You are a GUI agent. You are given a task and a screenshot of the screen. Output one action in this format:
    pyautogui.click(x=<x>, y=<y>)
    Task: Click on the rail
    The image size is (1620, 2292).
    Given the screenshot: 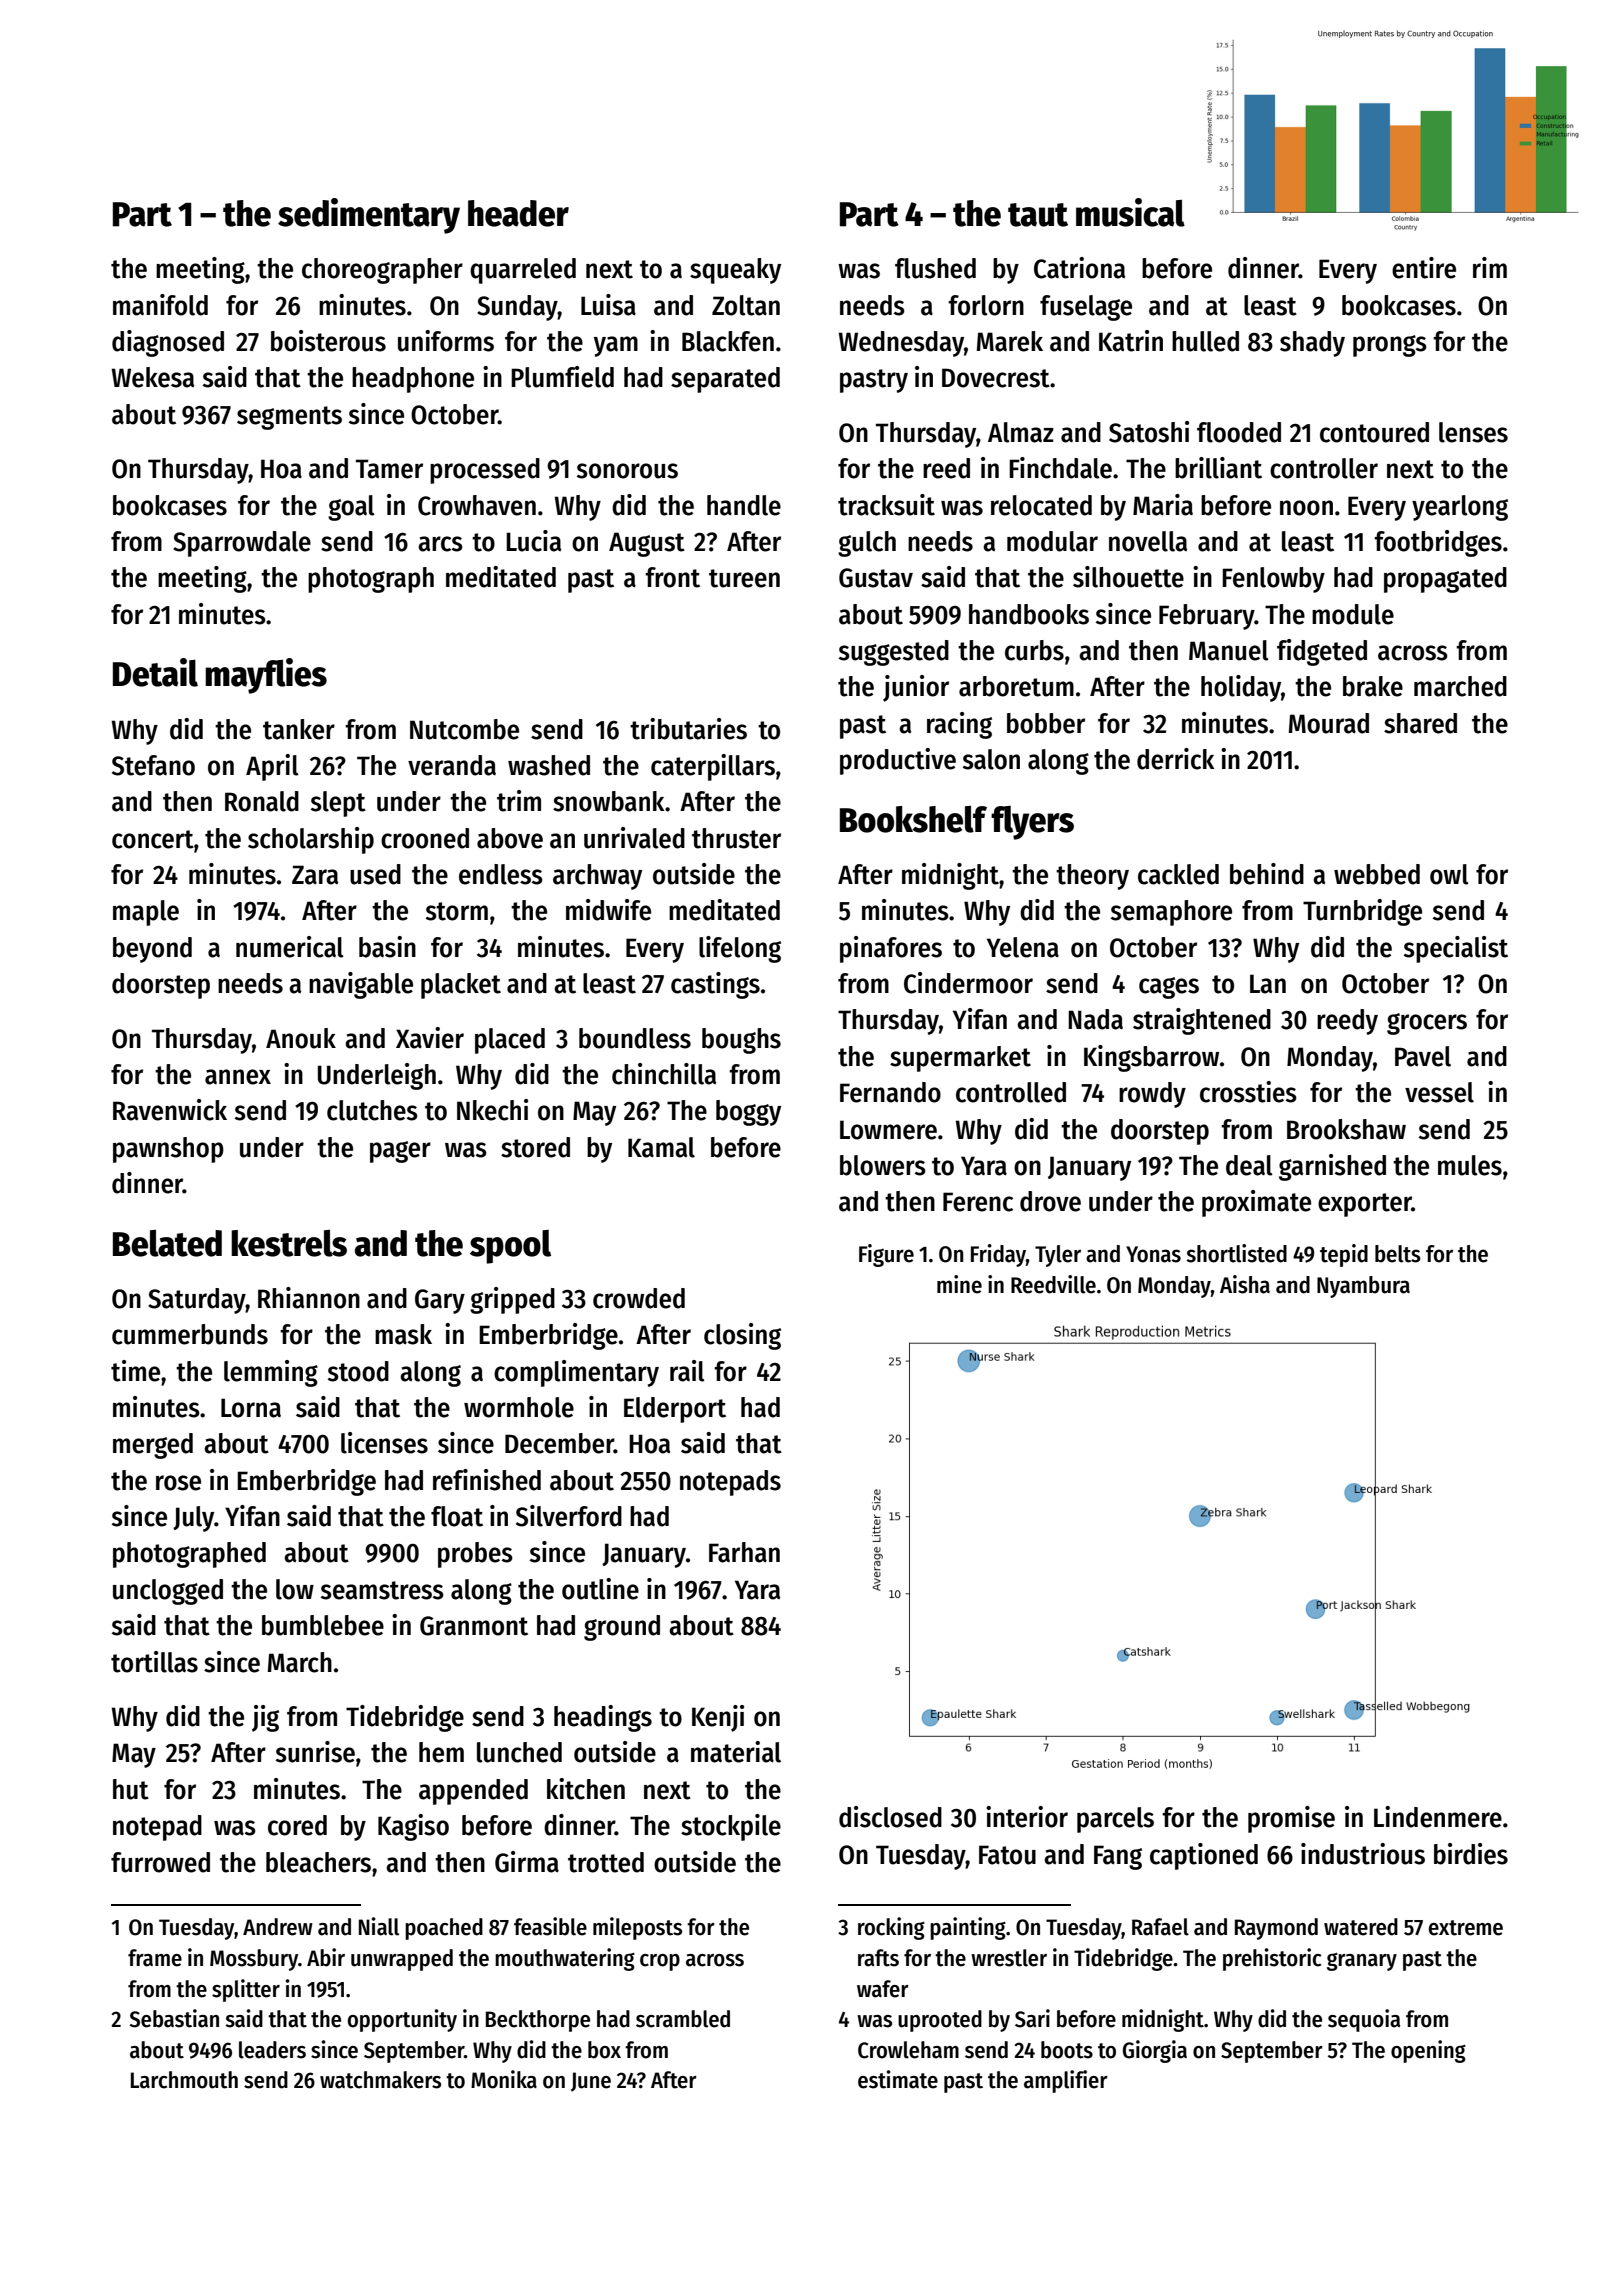 What is the action you would take?
    pyautogui.click(x=687, y=1371)
